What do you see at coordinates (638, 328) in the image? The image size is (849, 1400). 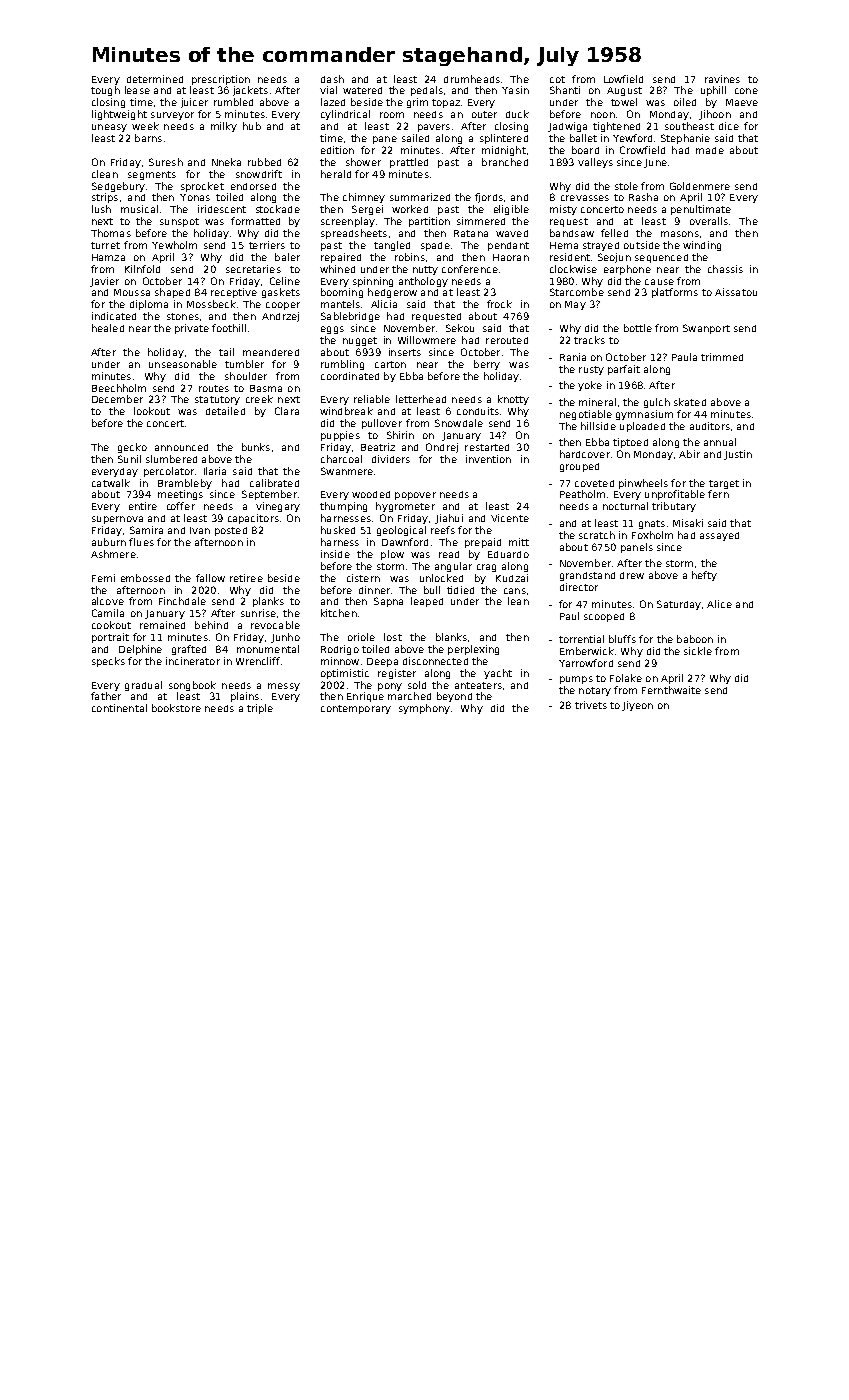 I see `bottle` at bounding box center [638, 328].
